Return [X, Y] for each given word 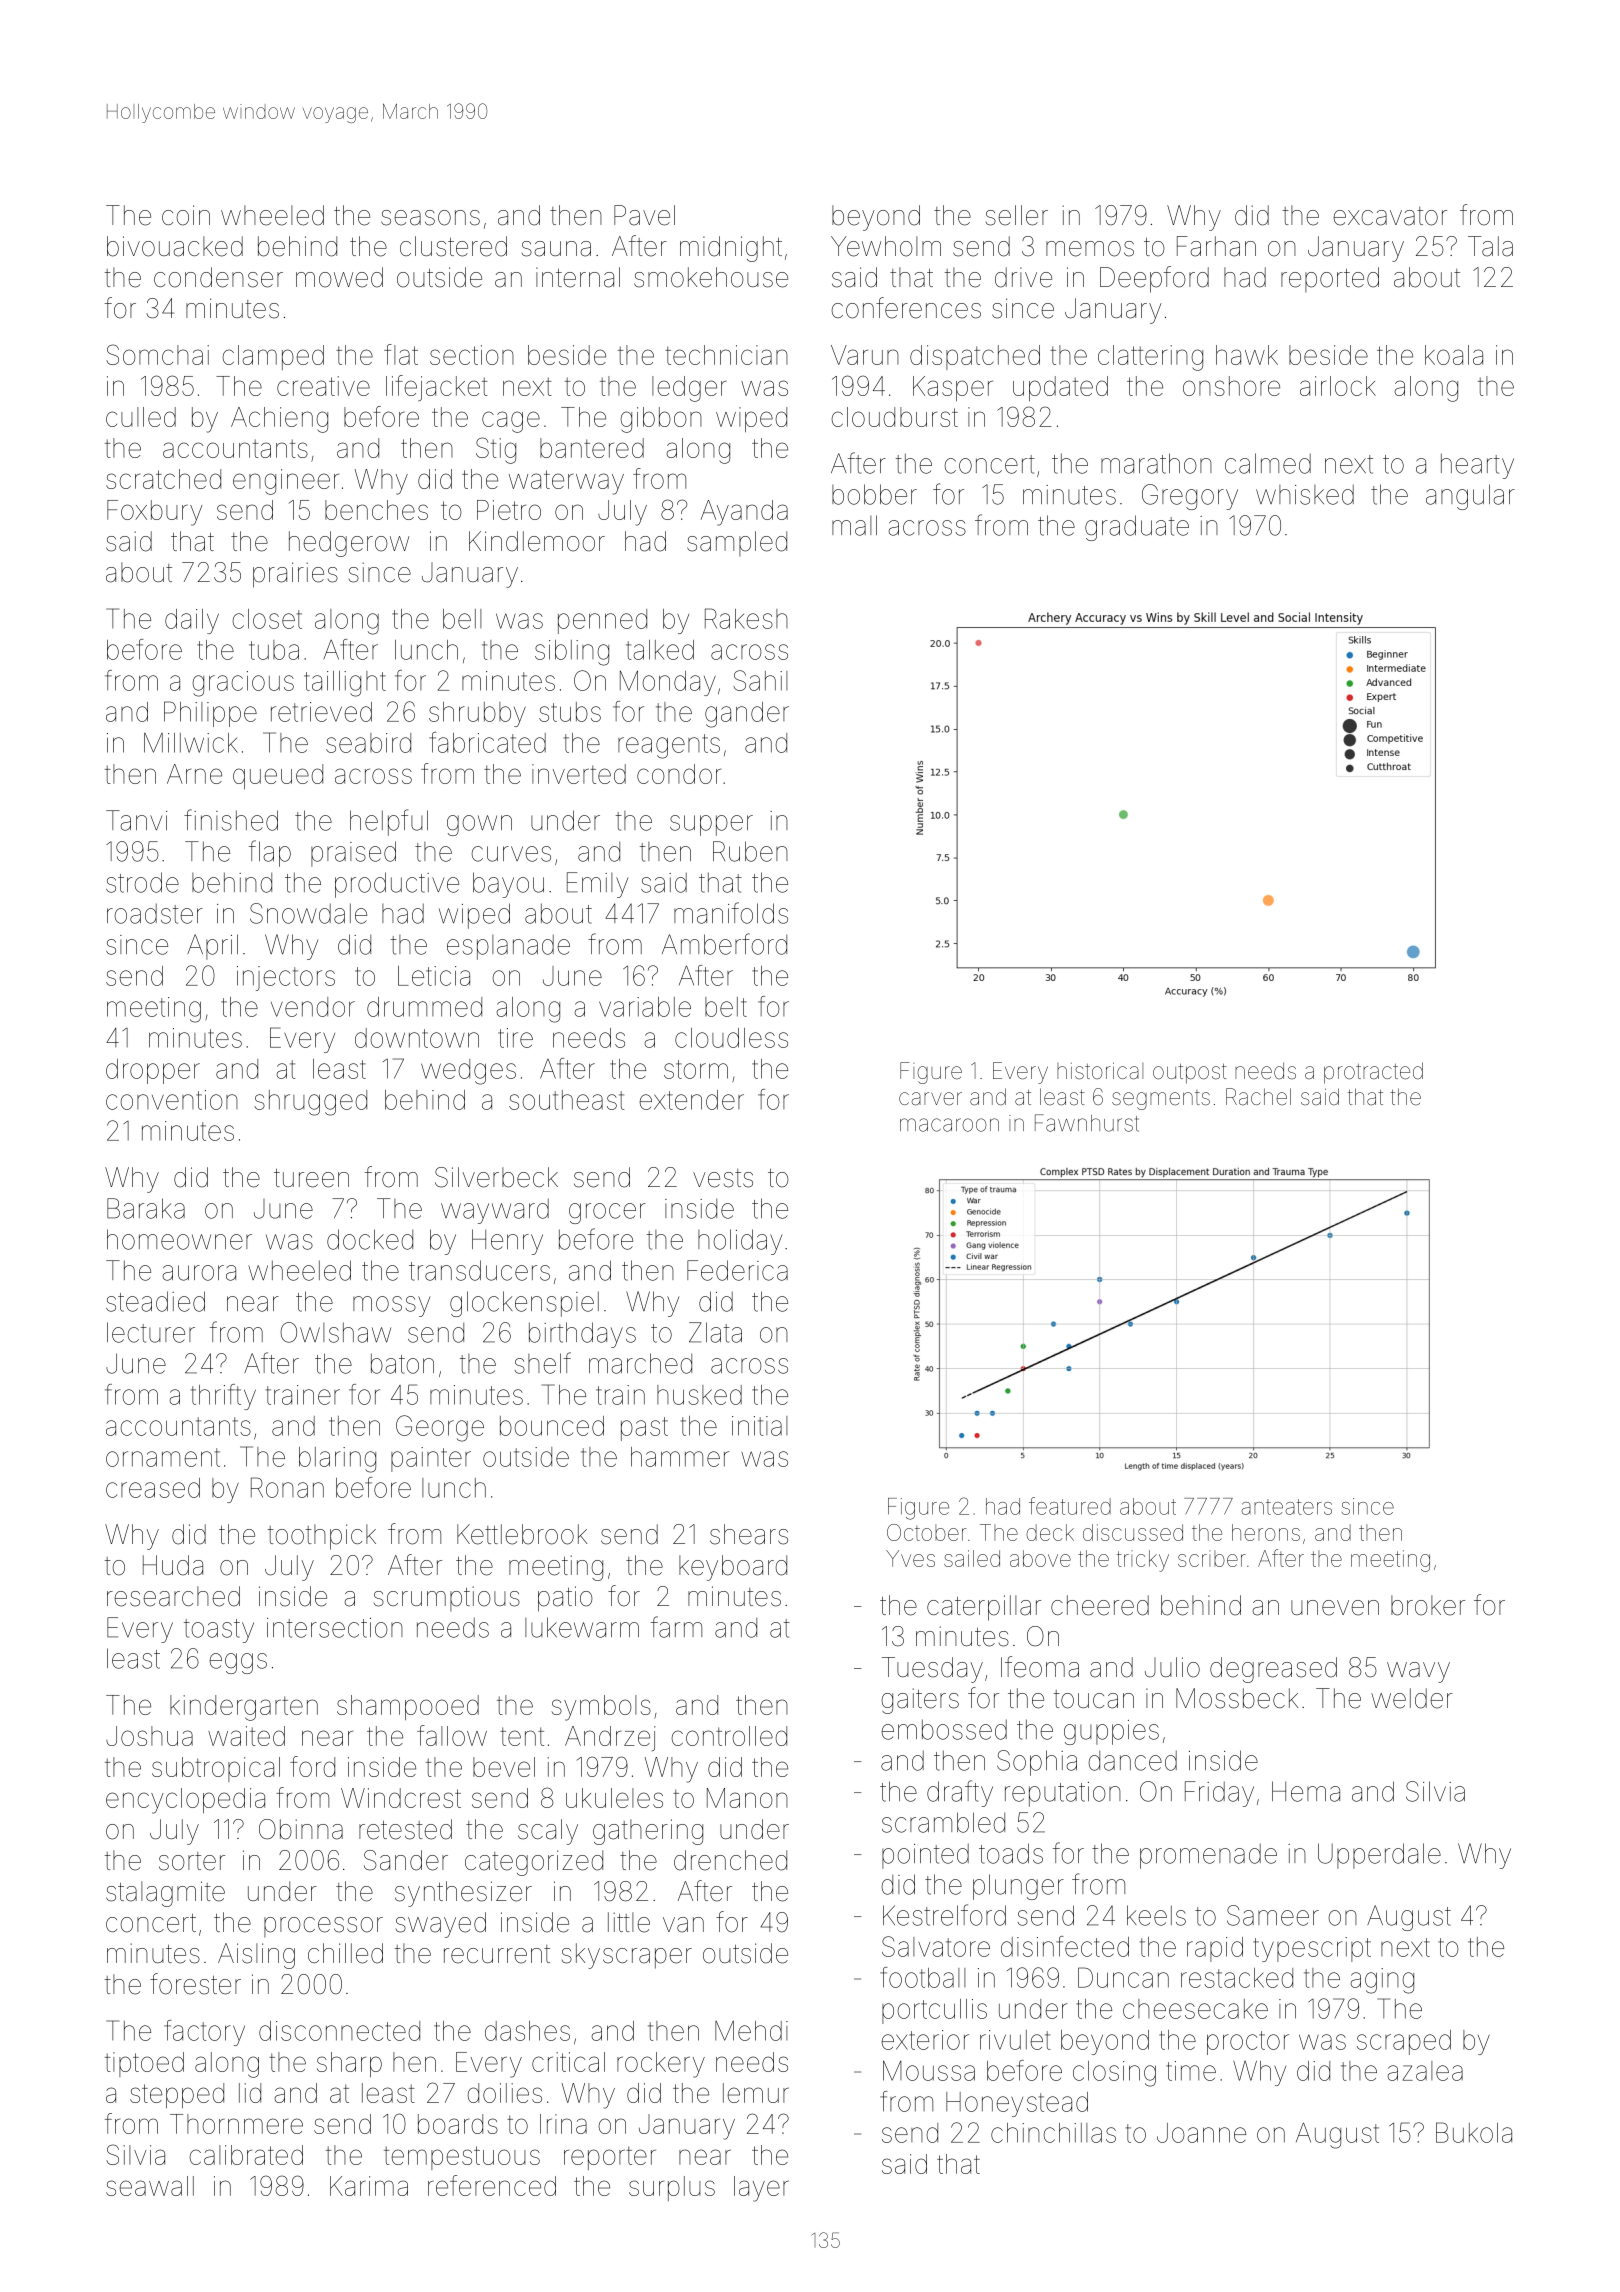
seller [1017, 215]
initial [760, 1426]
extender [691, 1100]
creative [323, 386]
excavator [1390, 216]
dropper [153, 1071]
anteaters [1287, 1507]
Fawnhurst [1087, 1123]
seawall [150, 2186]
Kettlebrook [522, 1534]
